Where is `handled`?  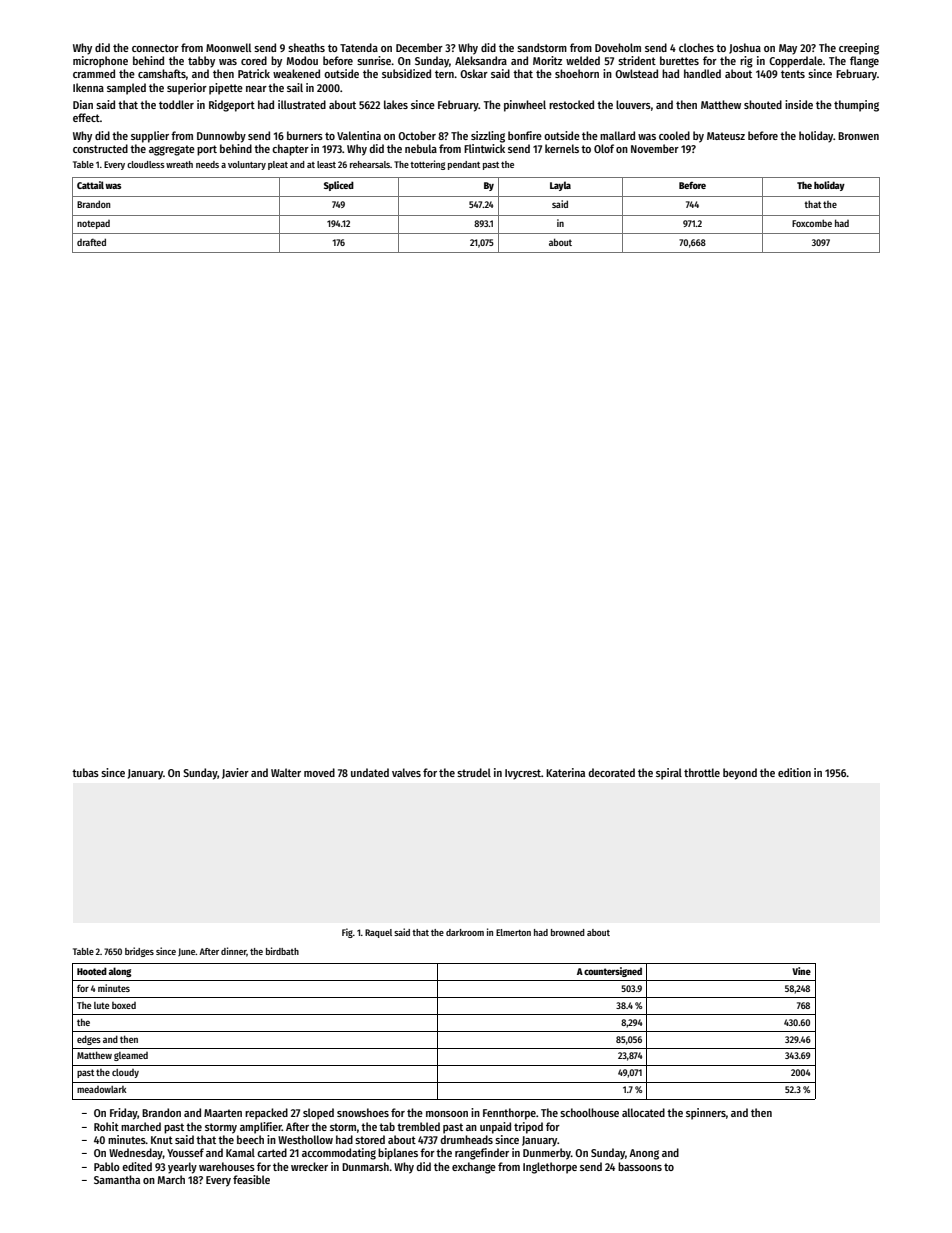 handled is located at coordinates (702, 73).
